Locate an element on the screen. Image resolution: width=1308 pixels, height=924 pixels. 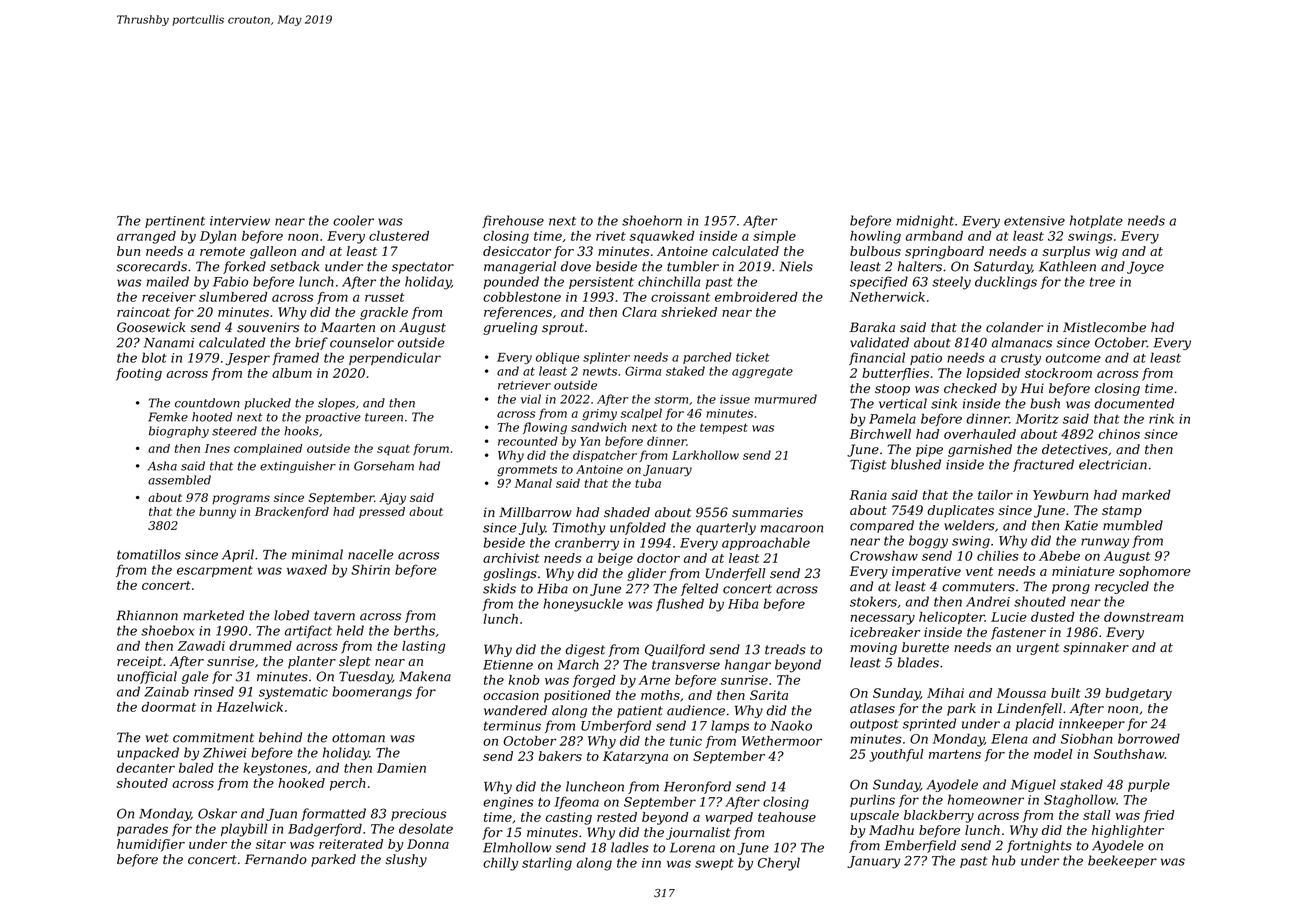
checked is located at coordinates (970, 388).
